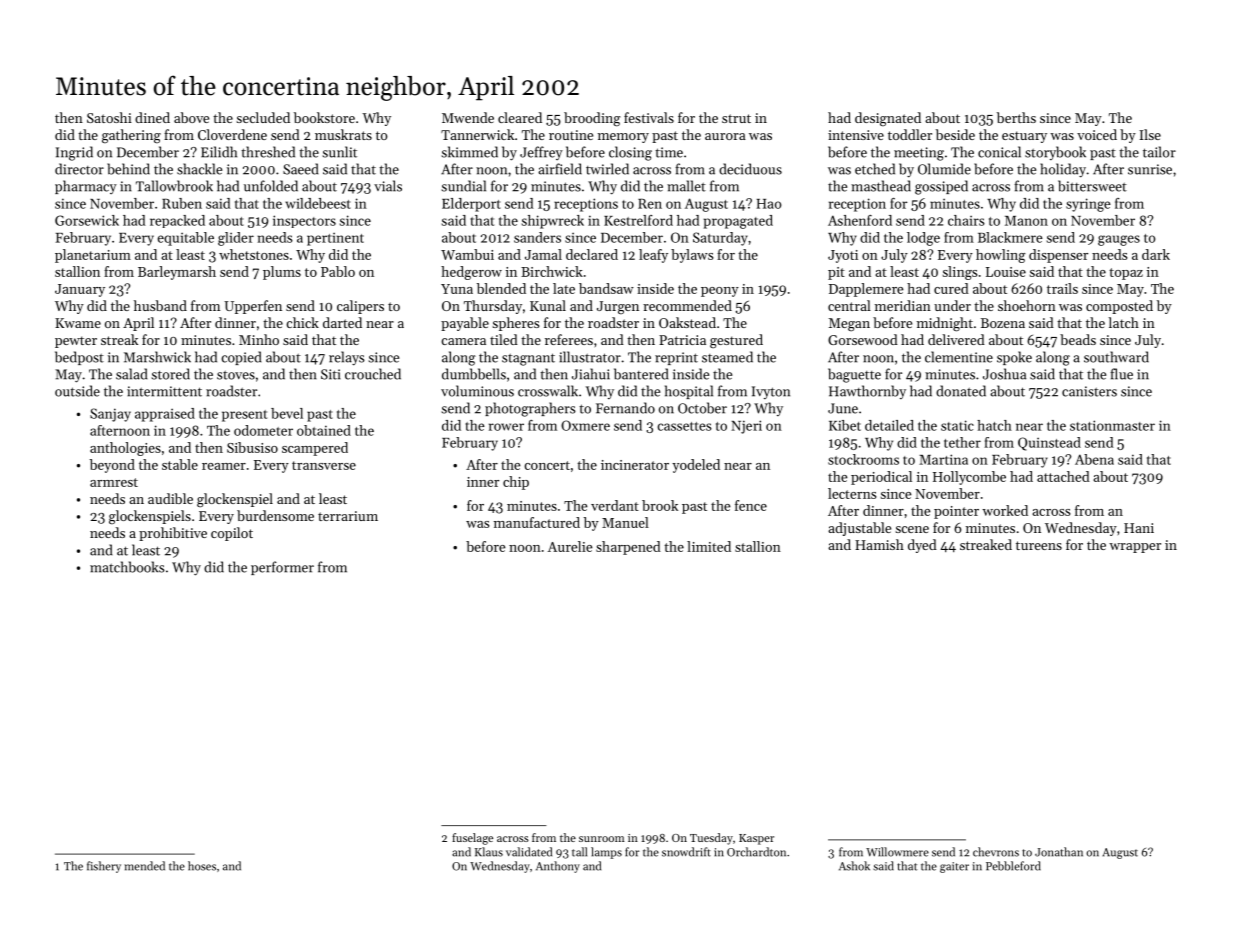 Image resolution: width=1233 pixels, height=952 pixels. What do you see at coordinates (79, 169) in the screenshot?
I see `director` at bounding box center [79, 169].
